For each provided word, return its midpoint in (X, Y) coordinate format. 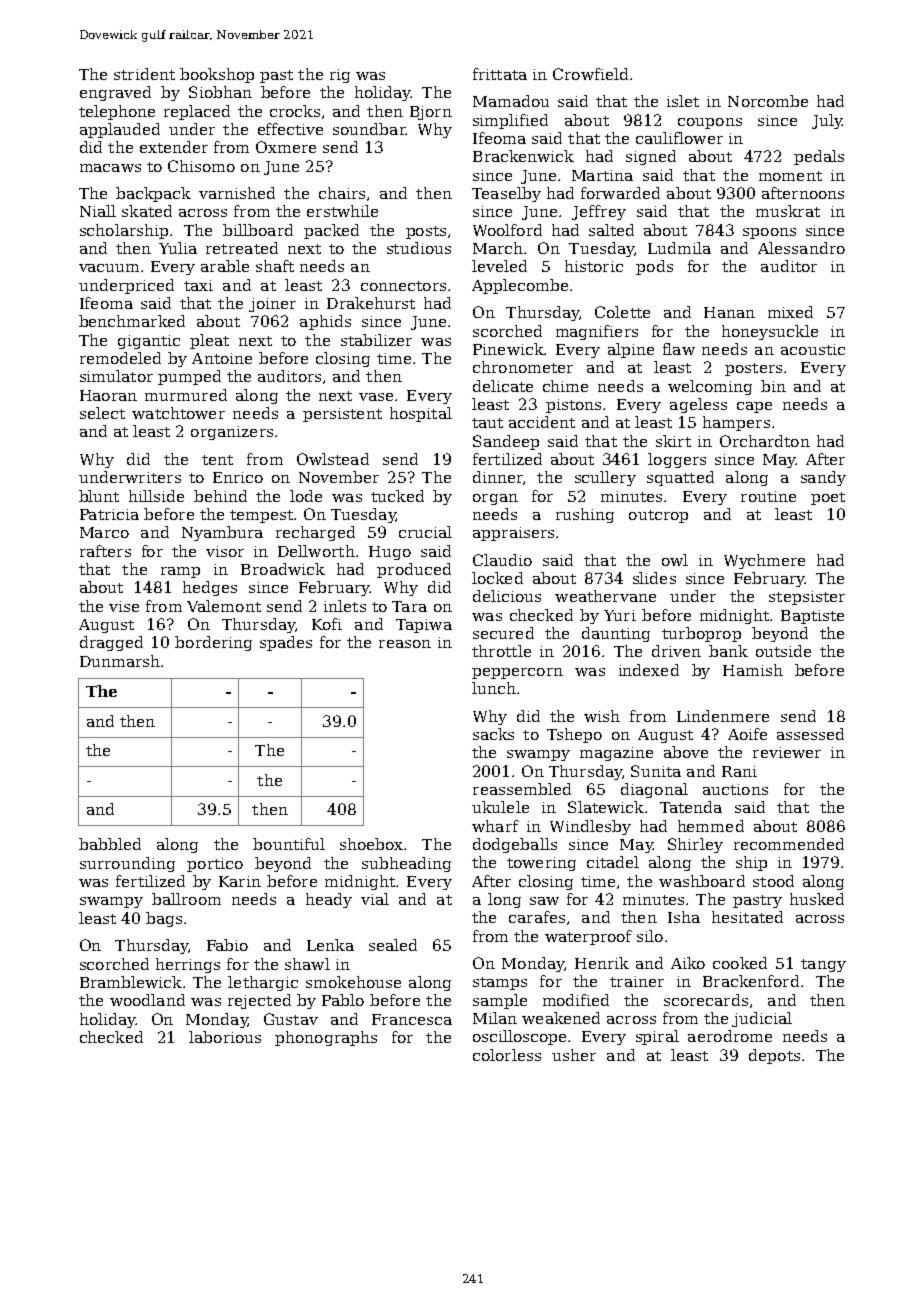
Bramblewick (131, 982)
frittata (500, 74)
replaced (197, 112)
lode (306, 496)
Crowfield (590, 74)
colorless (507, 1055)
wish (602, 716)
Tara (409, 606)
